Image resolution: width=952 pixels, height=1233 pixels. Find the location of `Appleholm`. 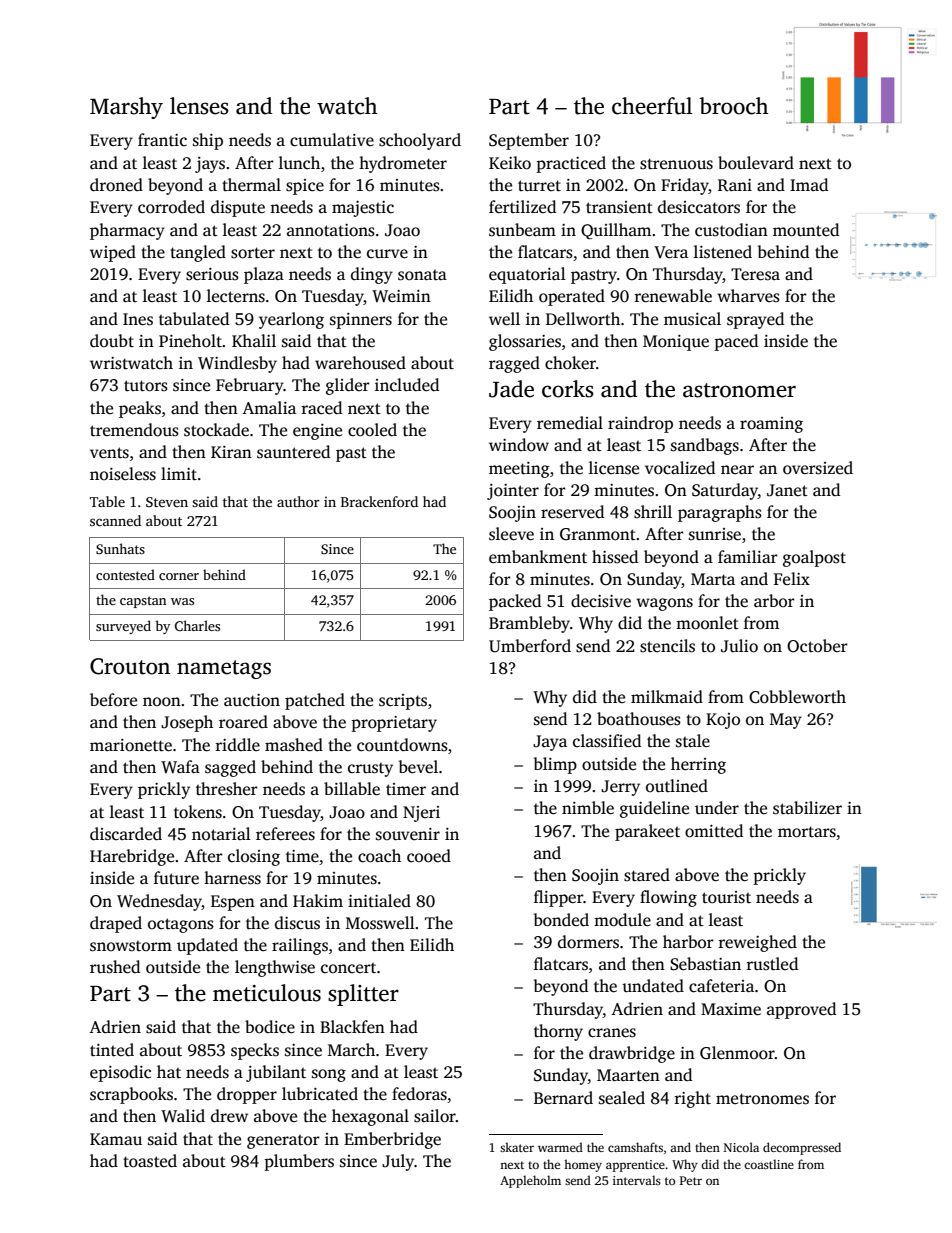

Appleholm is located at coordinates (530, 1181).
